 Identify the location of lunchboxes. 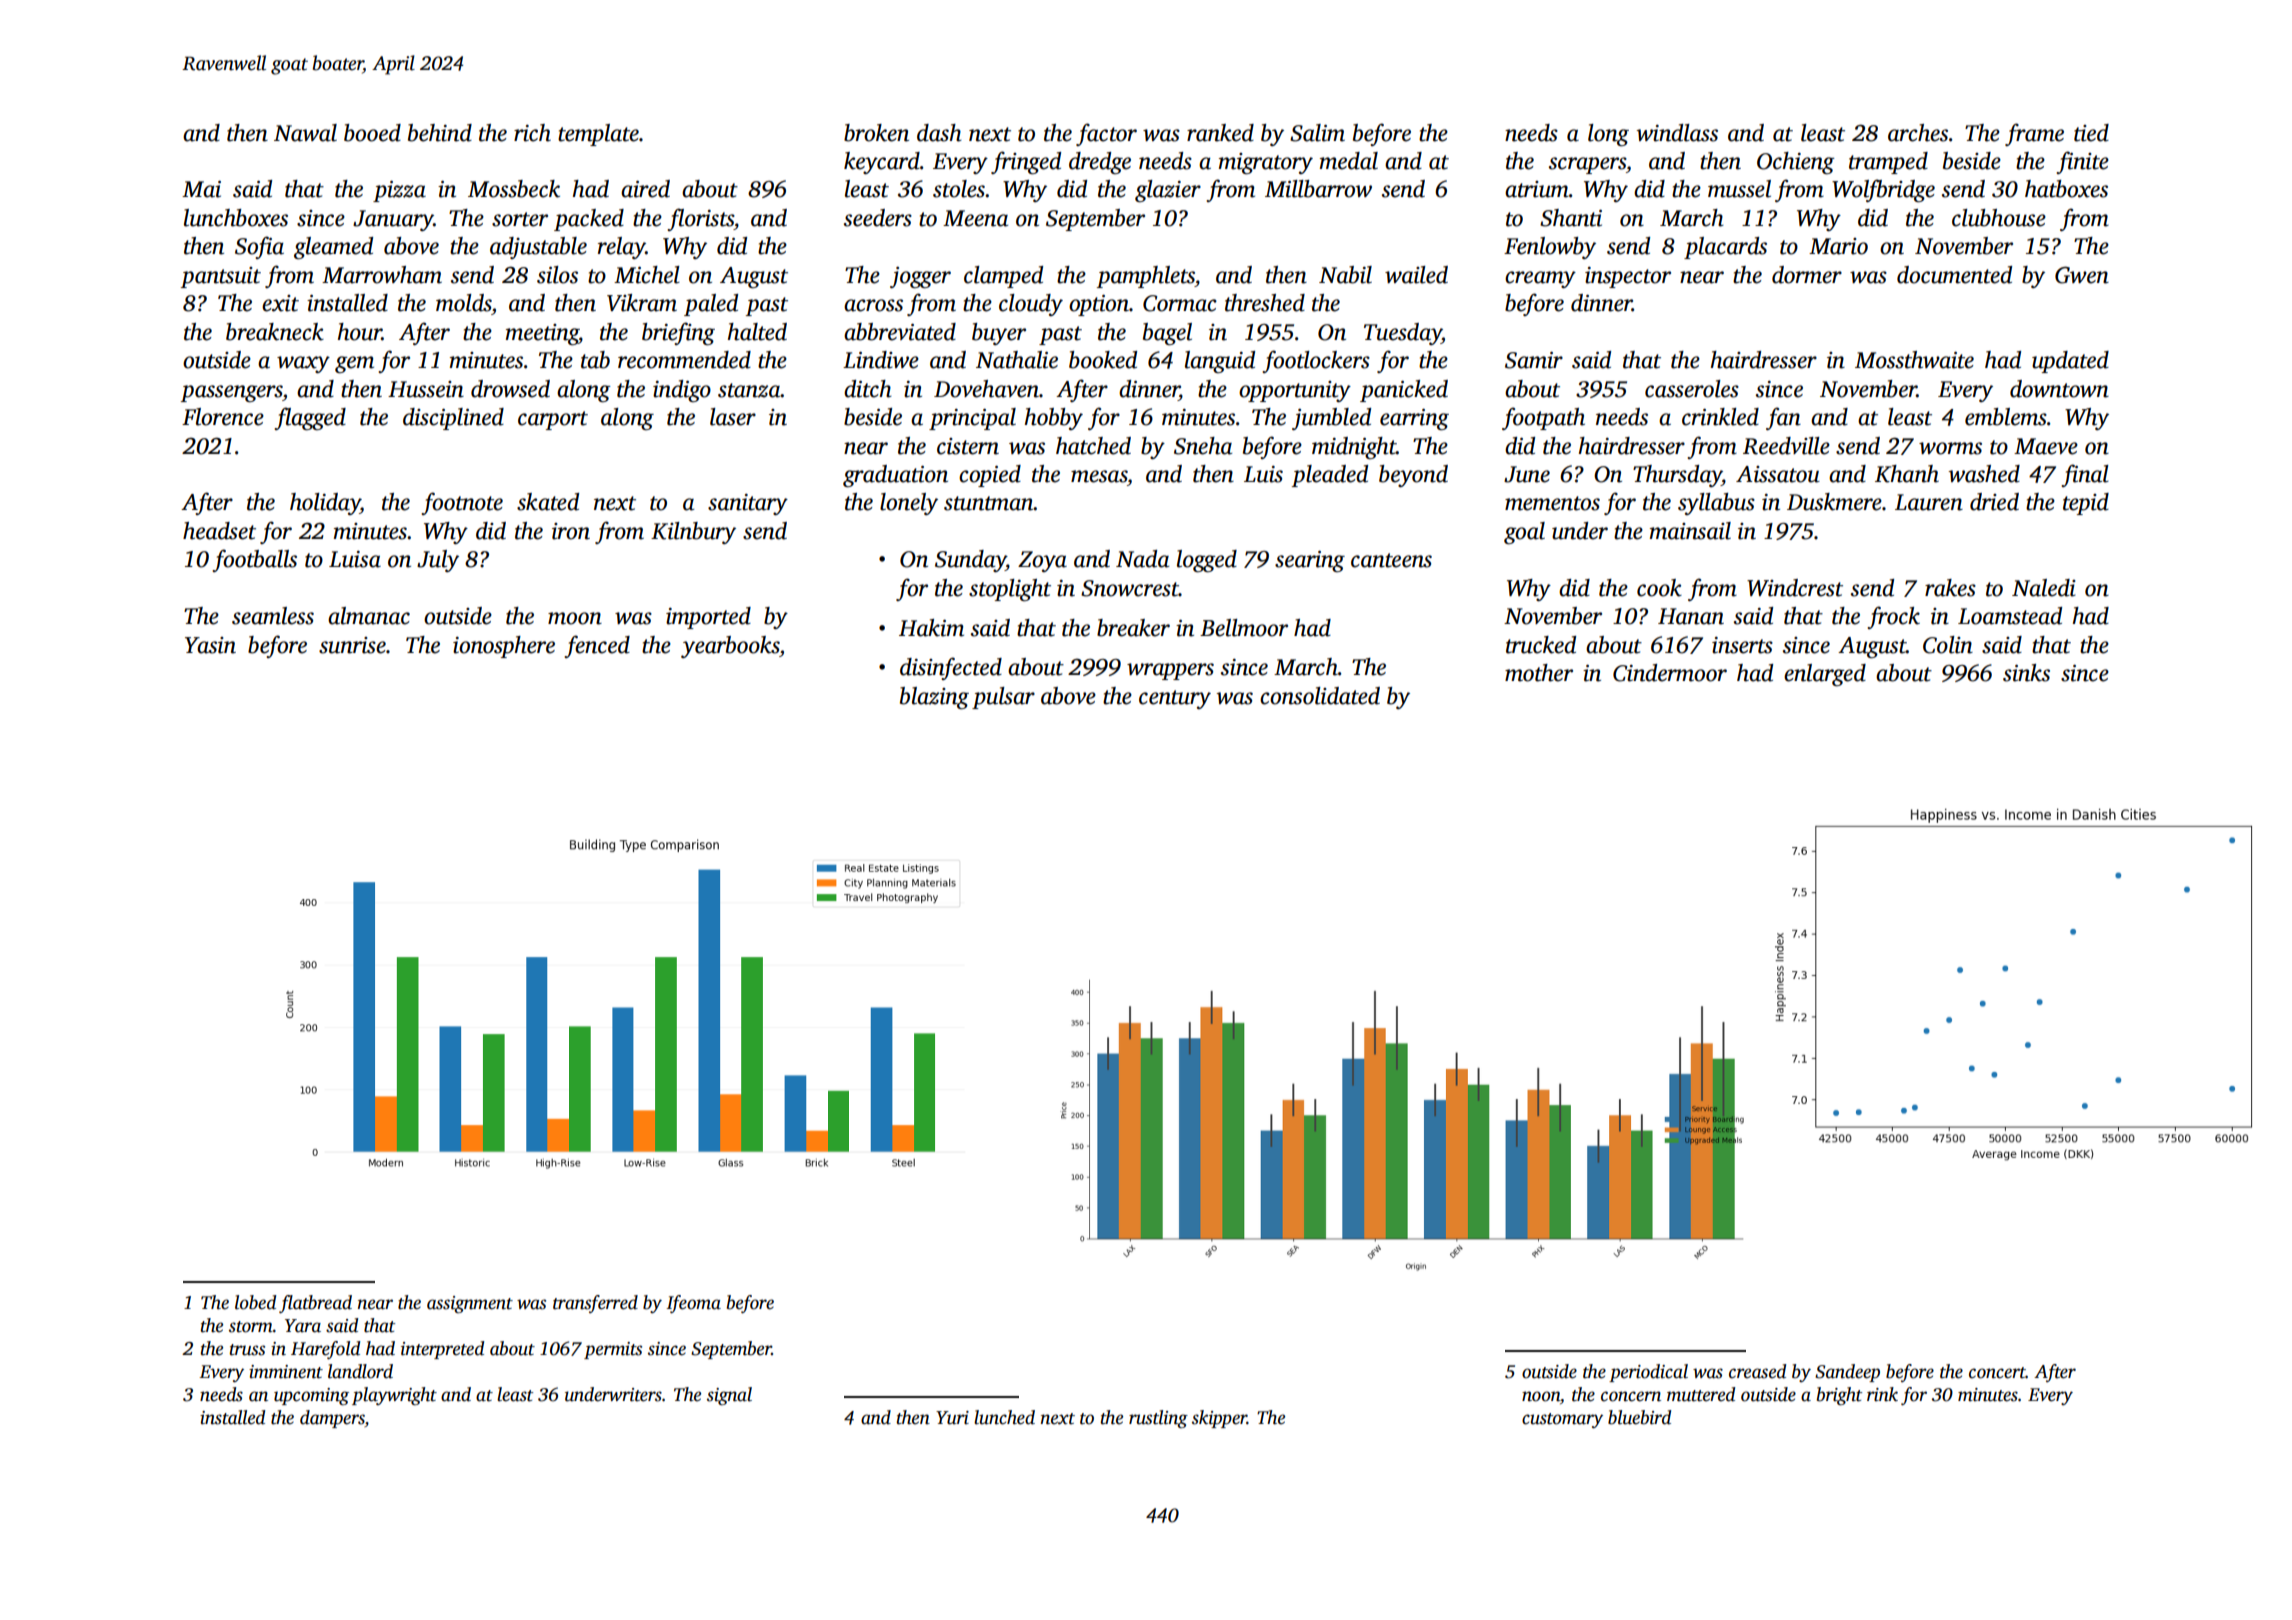
(236, 218).
